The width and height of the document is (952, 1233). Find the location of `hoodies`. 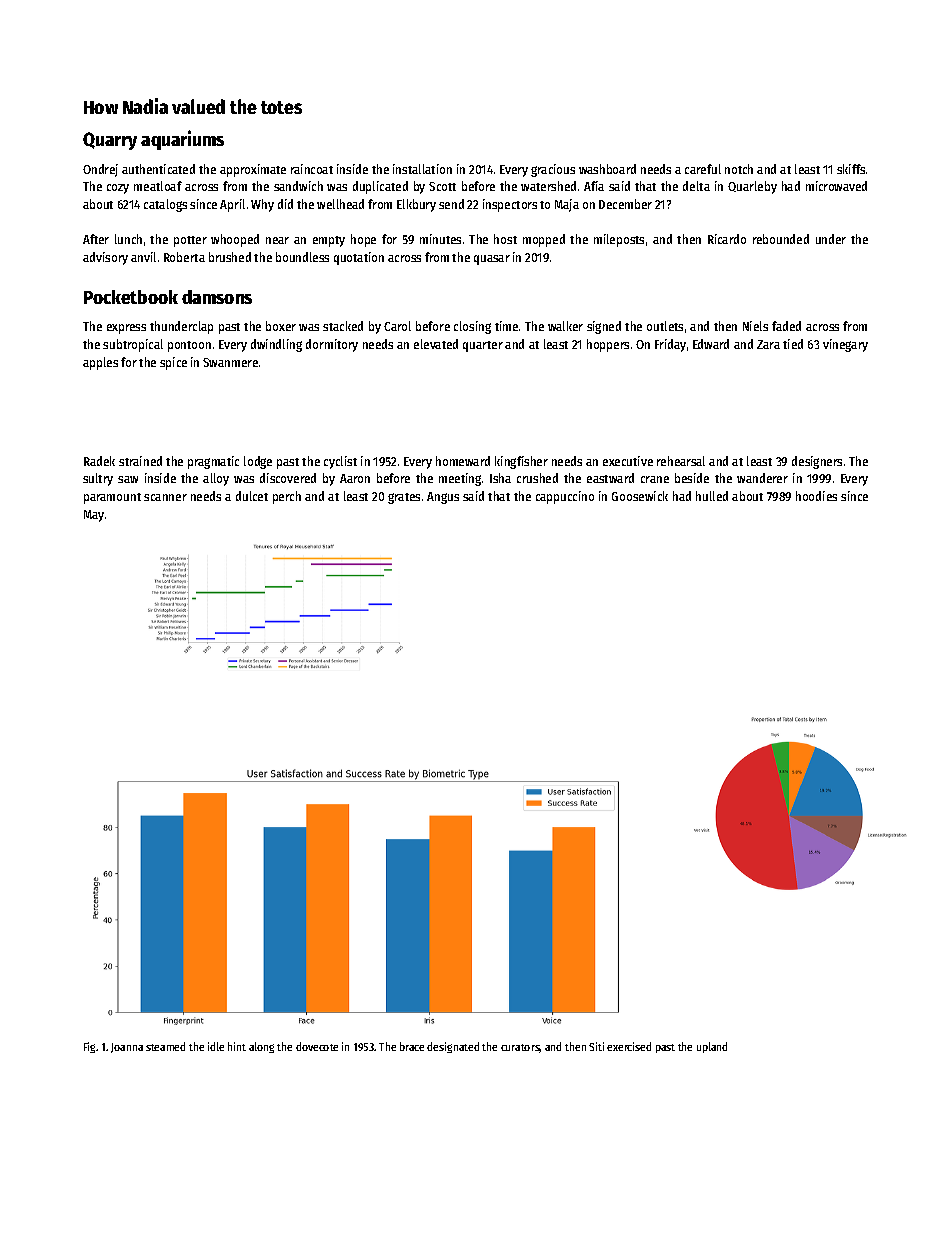

hoodies is located at coordinates (816, 496).
